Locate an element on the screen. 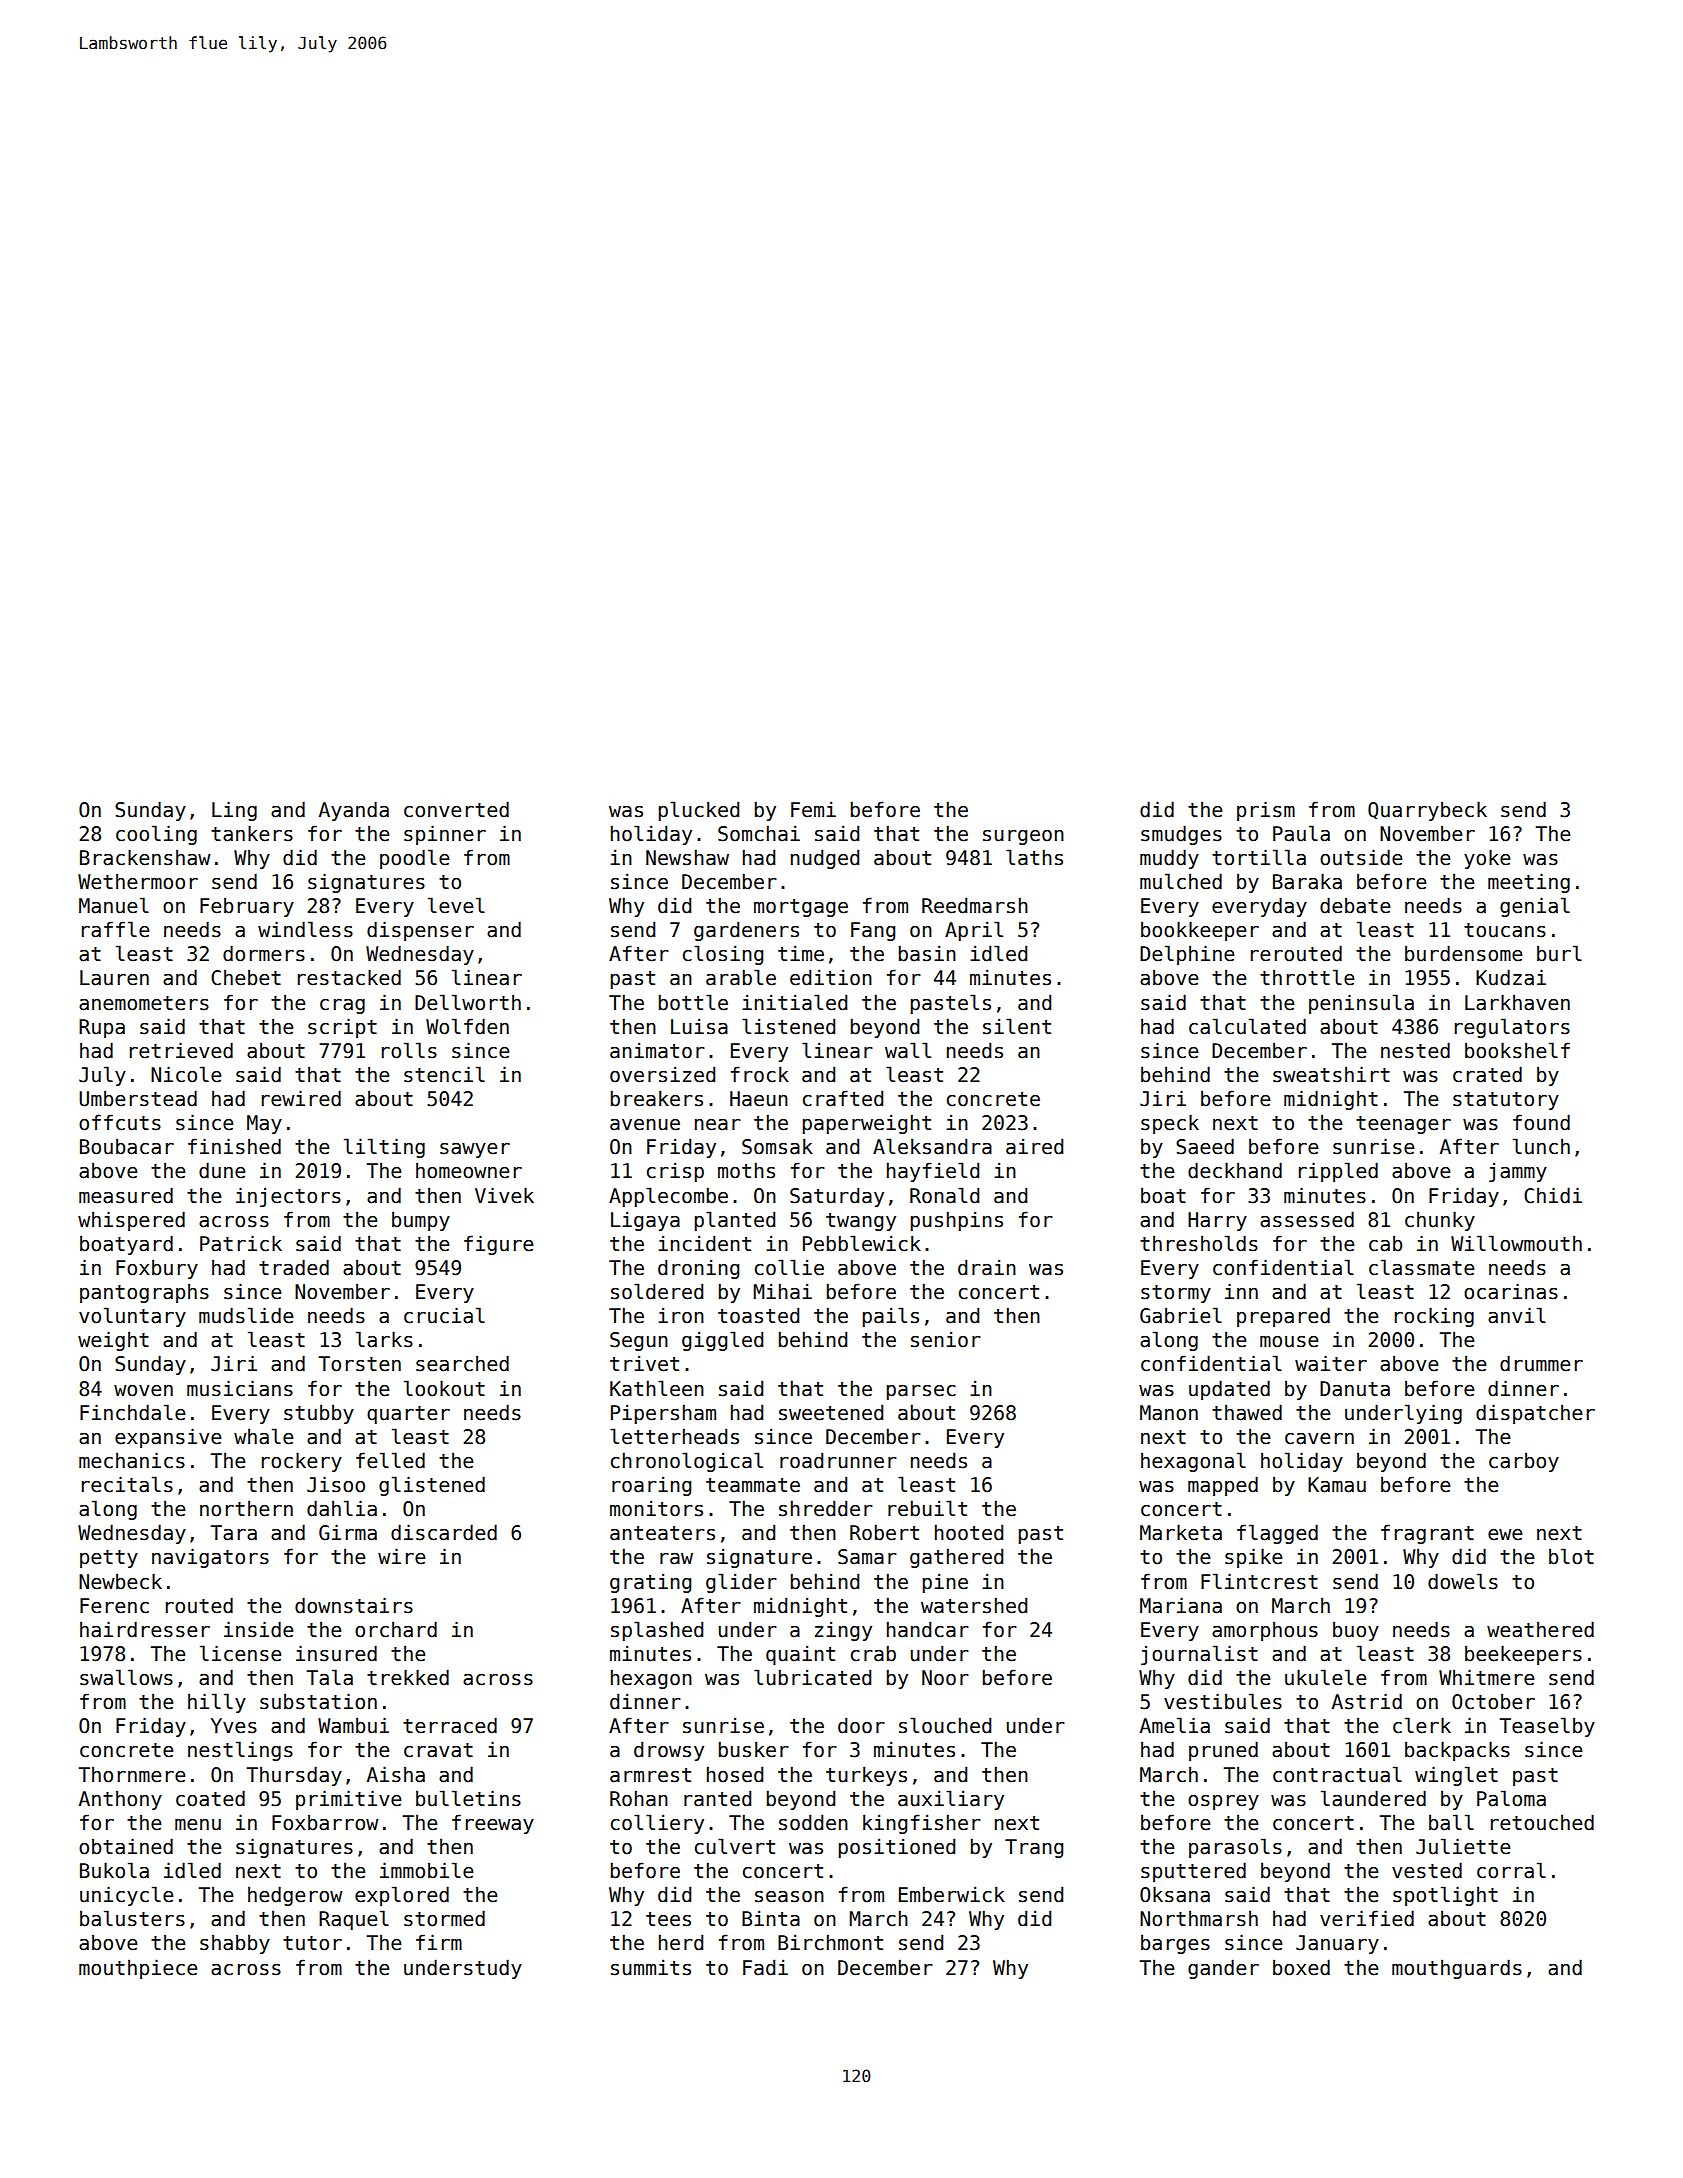  balusters is located at coordinates (132, 1918).
